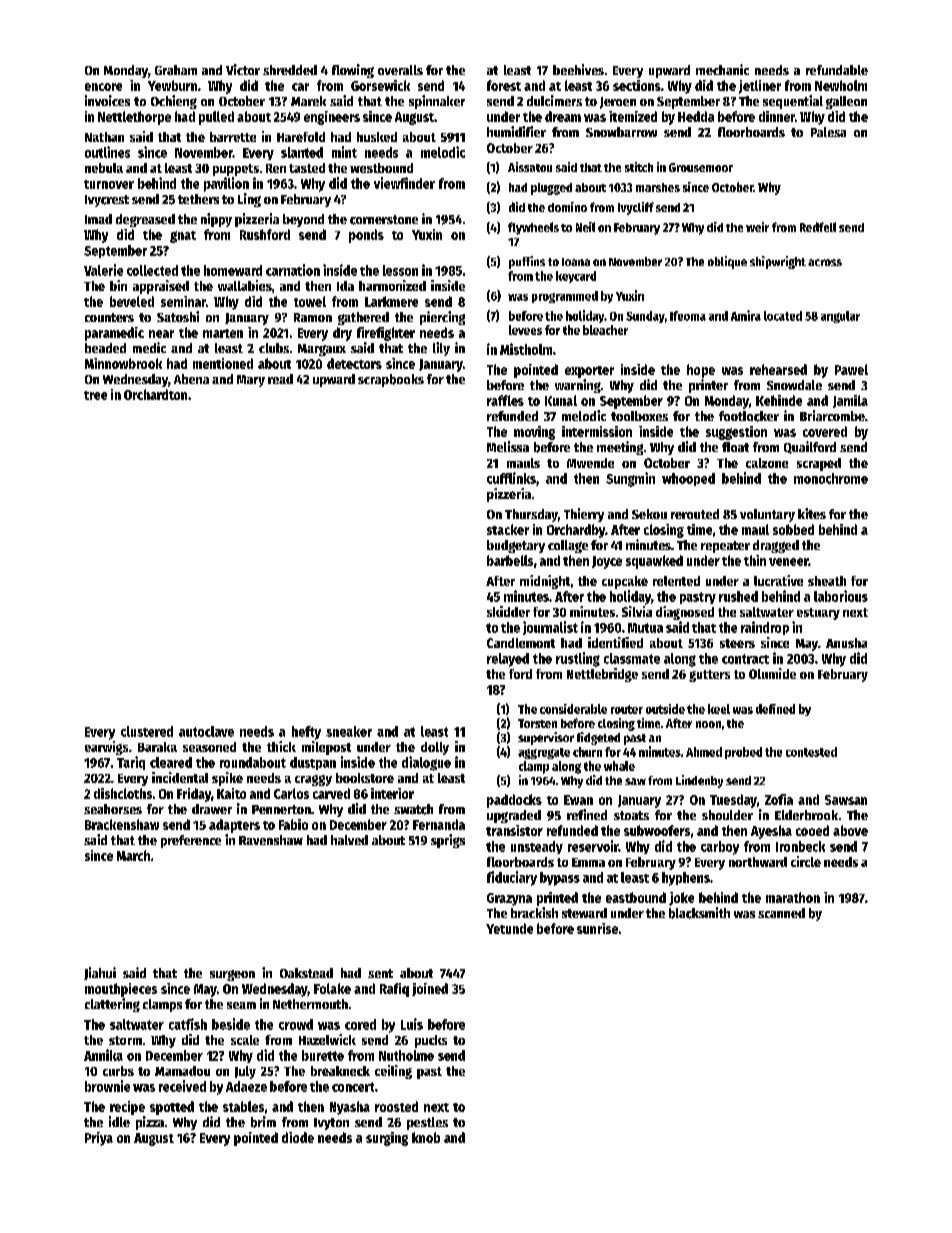 This screenshot has width=952, height=1233. What do you see at coordinates (290, 70) in the screenshot?
I see `shredded` at bounding box center [290, 70].
